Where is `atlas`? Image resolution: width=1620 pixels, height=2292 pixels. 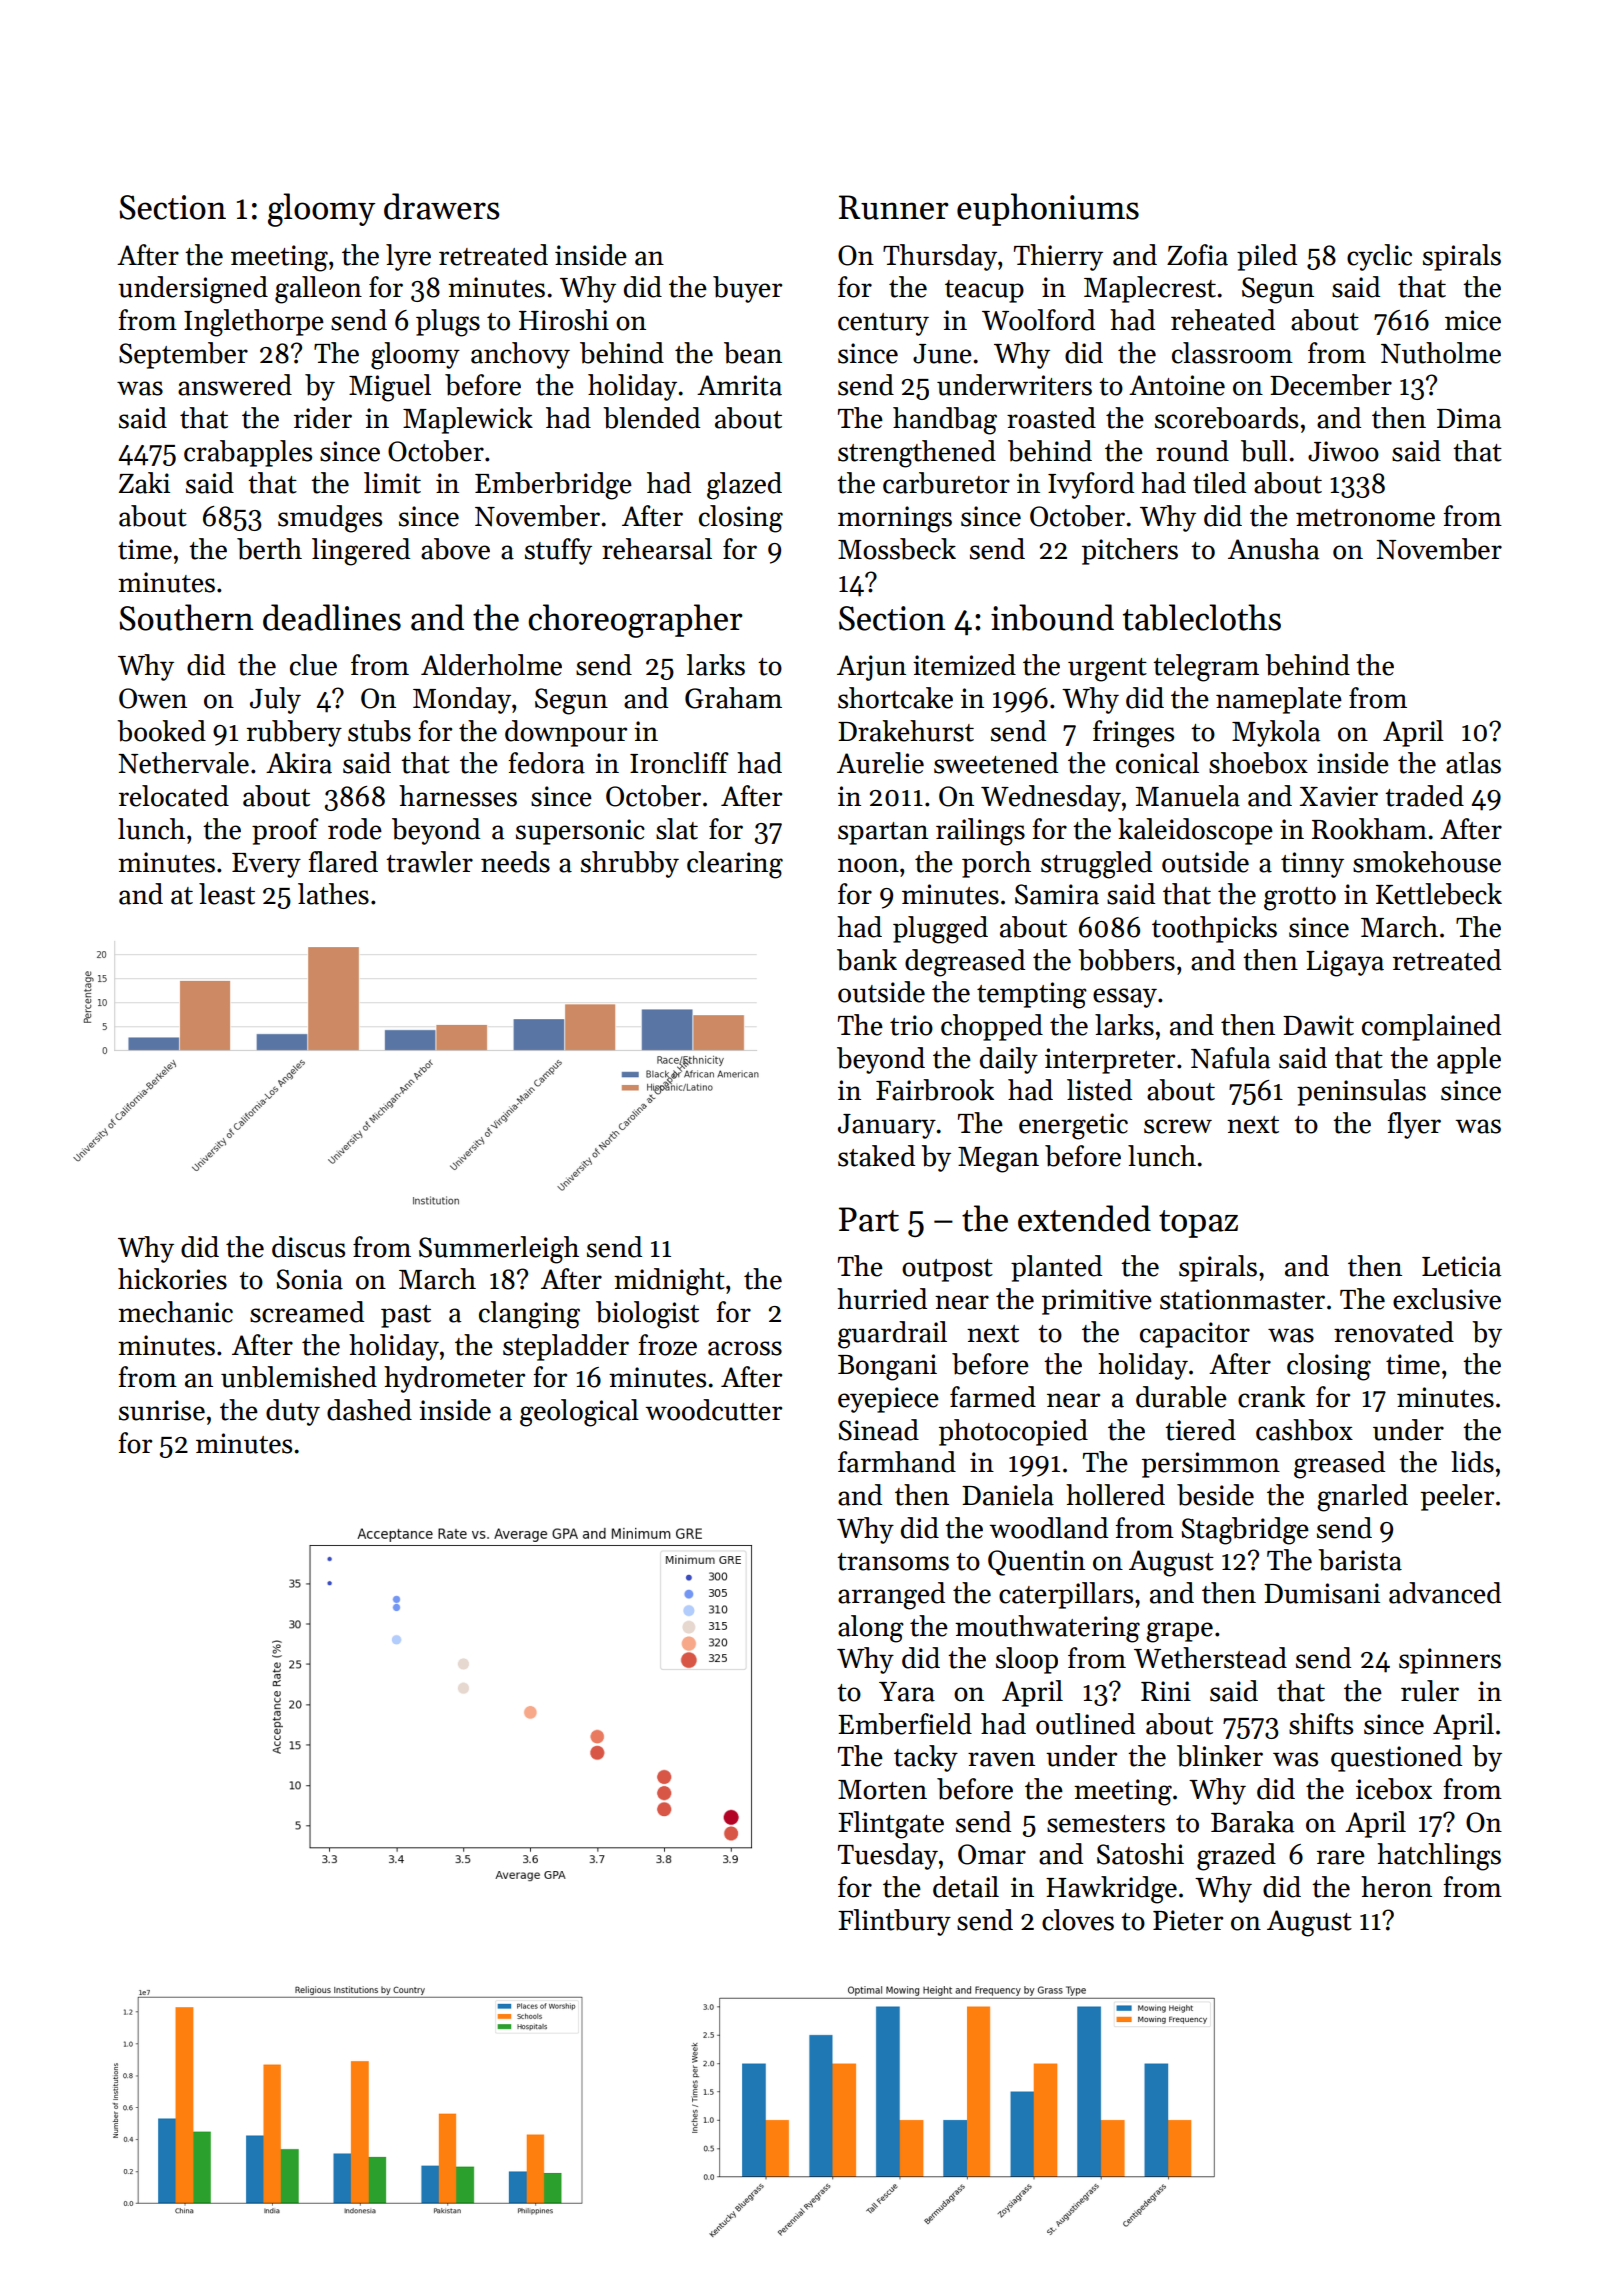 atlas is located at coordinates (1473, 763).
